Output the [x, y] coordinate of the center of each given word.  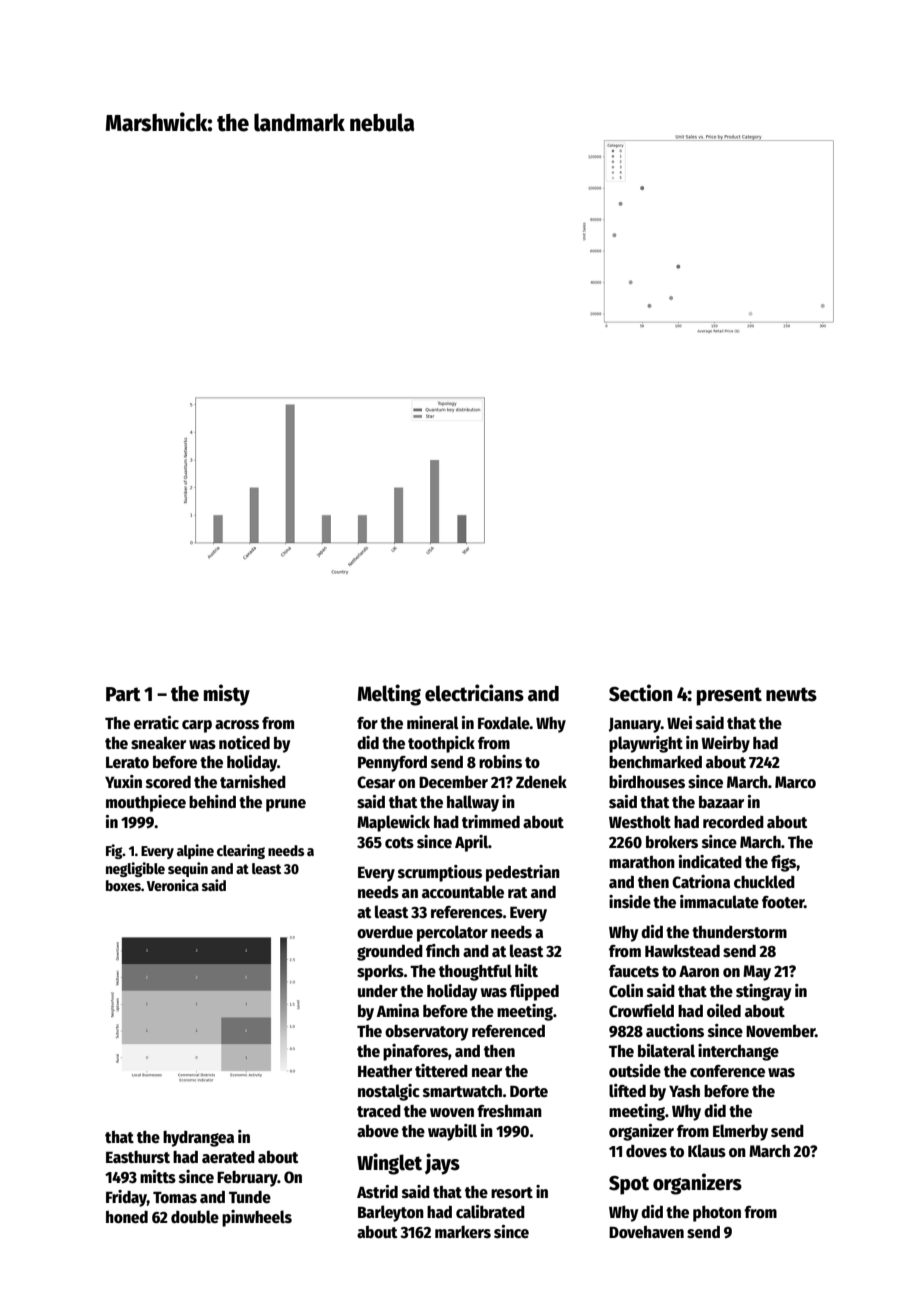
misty [227, 695]
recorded [733, 821]
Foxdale [504, 723]
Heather [385, 1071]
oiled [724, 1011]
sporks [380, 972]
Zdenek [541, 781]
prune [286, 805]
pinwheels [257, 1218]
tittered [441, 1070]
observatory [426, 1033]
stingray [763, 992]
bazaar [721, 802]
